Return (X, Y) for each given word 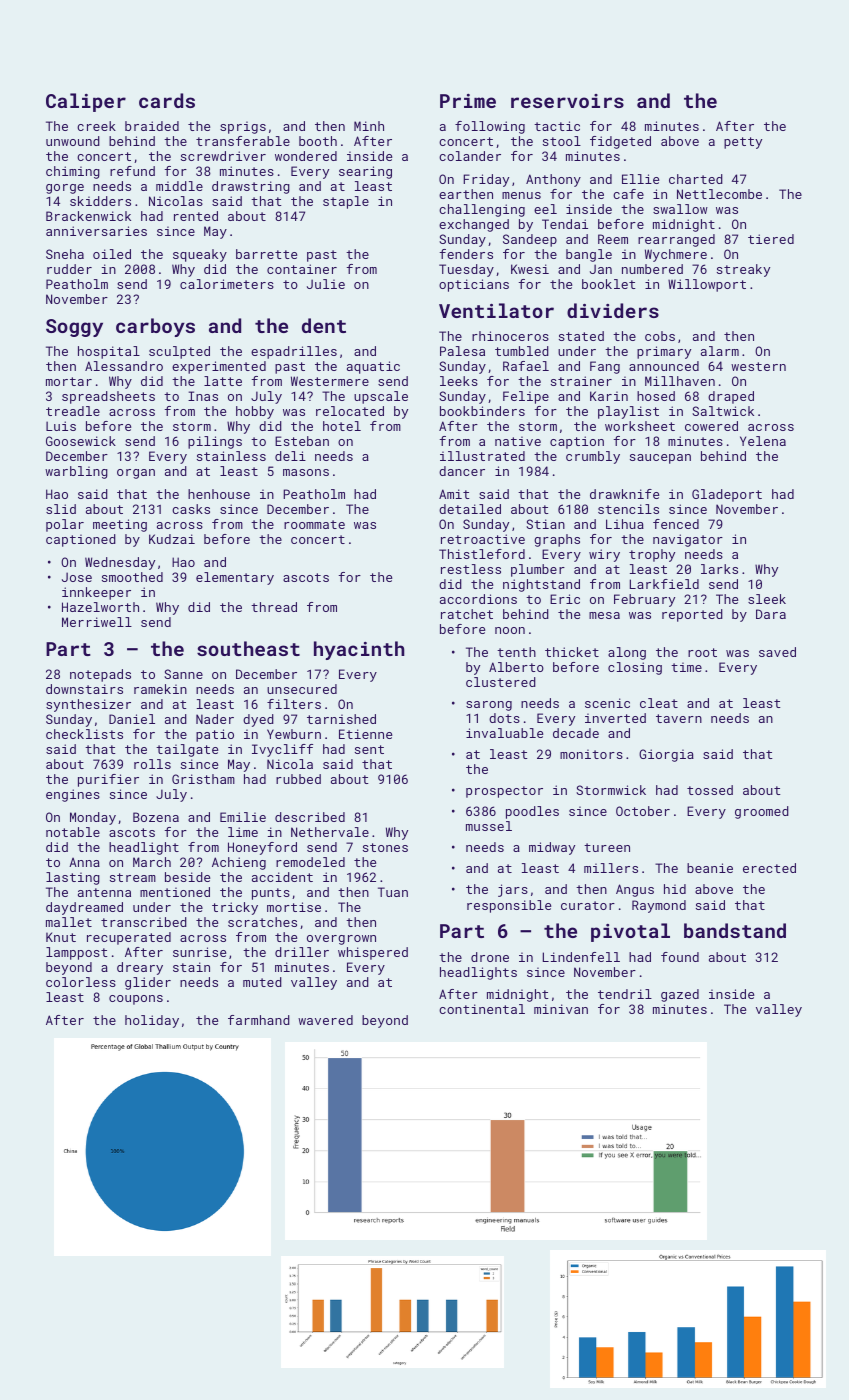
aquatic (373, 367)
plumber (538, 570)
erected (769, 868)
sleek (767, 599)
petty (743, 143)
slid (61, 509)
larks (719, 569)
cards (167, 100)
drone (490, 957)
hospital (109, 352)
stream (133, 877)
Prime (468, 101)
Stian (545, 524)
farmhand (259, 1020)
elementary (235, 578)
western (758, 366)
